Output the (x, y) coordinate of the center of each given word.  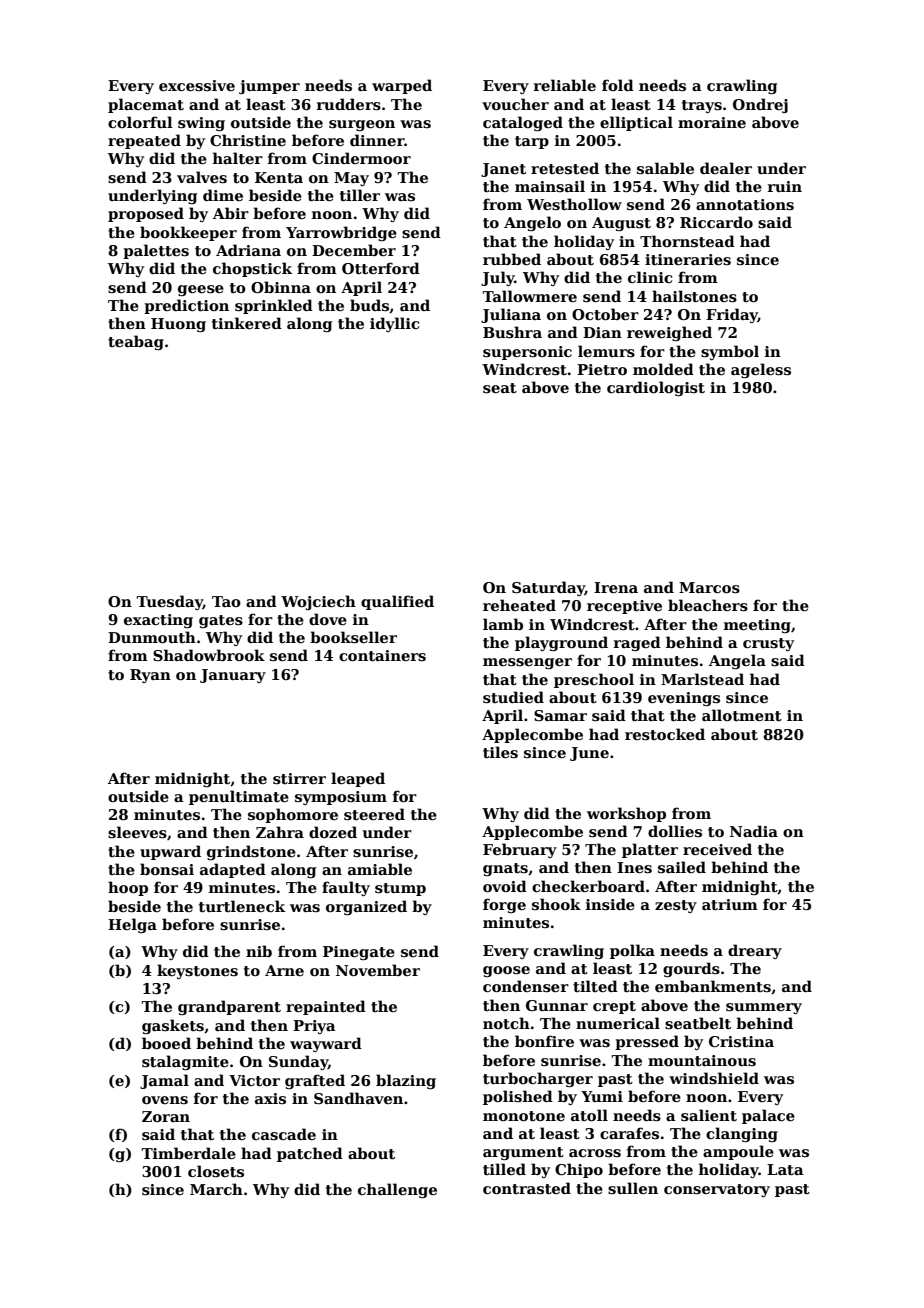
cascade (284, 1134)
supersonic (527, 353)
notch (506, 1023)
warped (402, 86)
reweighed (669, 333)
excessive (197, 85)
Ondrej (760, 105)
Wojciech (318, 602)
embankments (713, 986)
